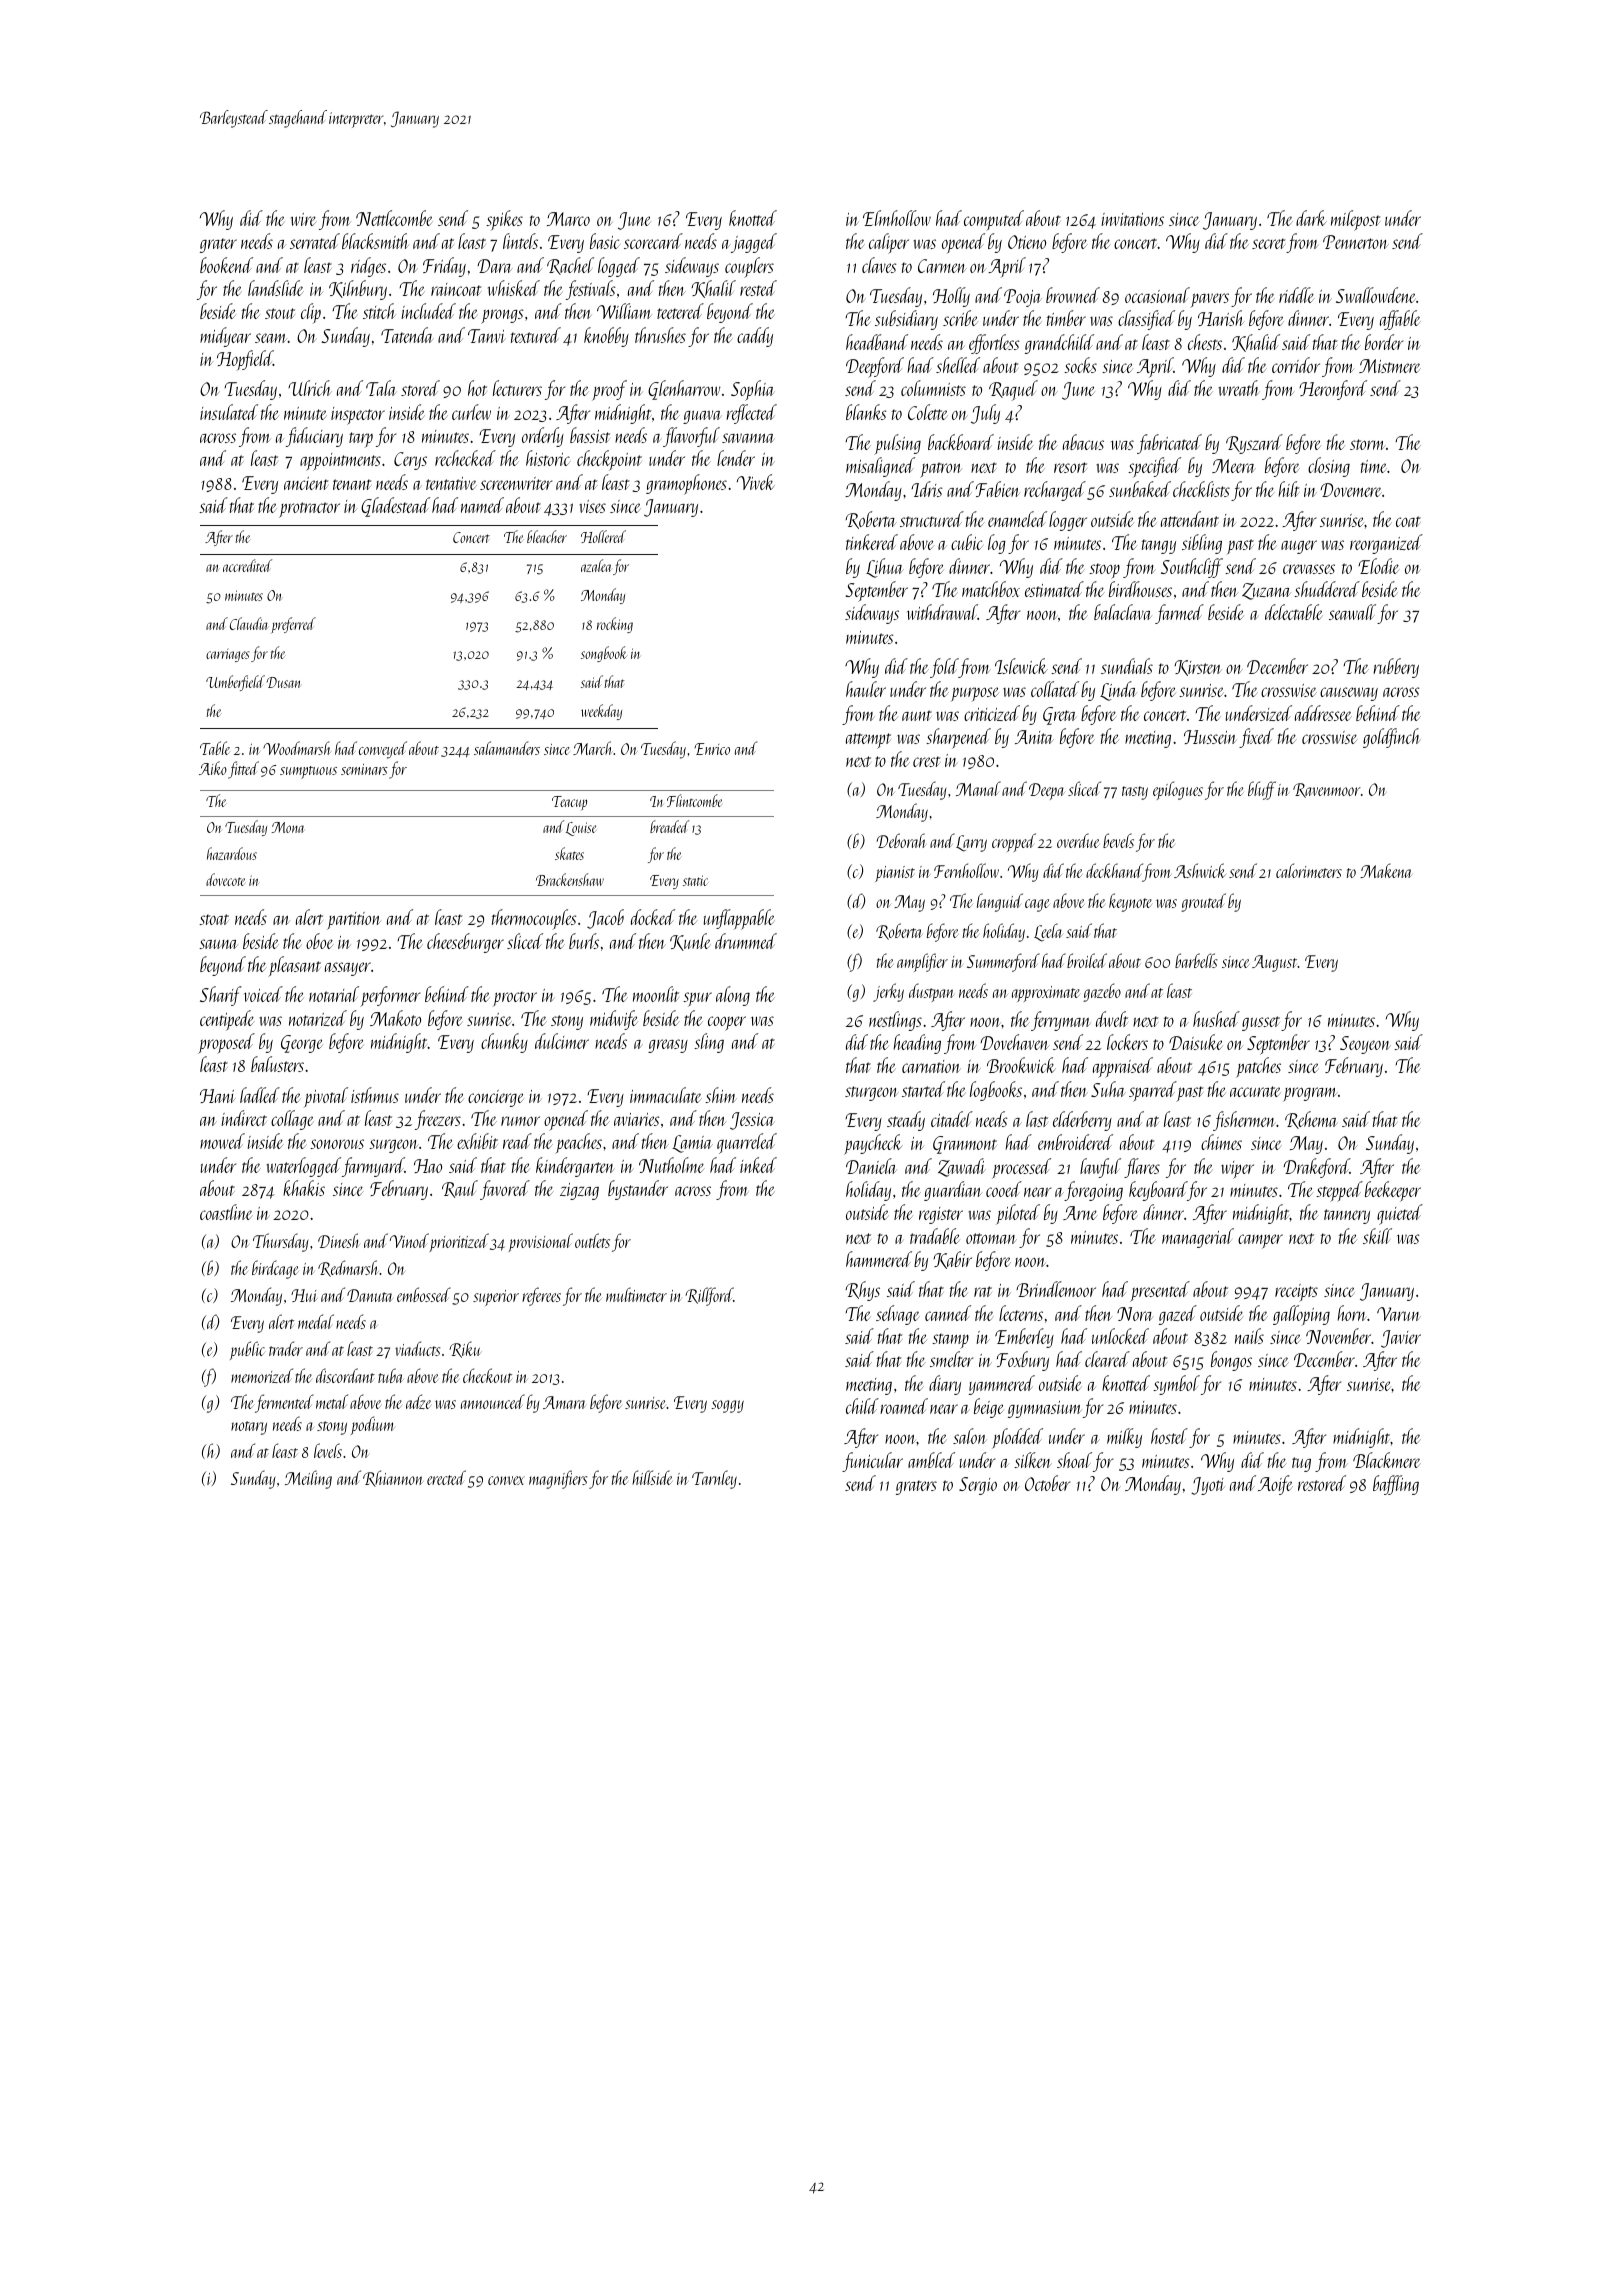 The height and width of the screenshot is (2292, 1620). Describe the element at coordinates (1396, 1485) in the screenshot. I see `baffling` at that location.
